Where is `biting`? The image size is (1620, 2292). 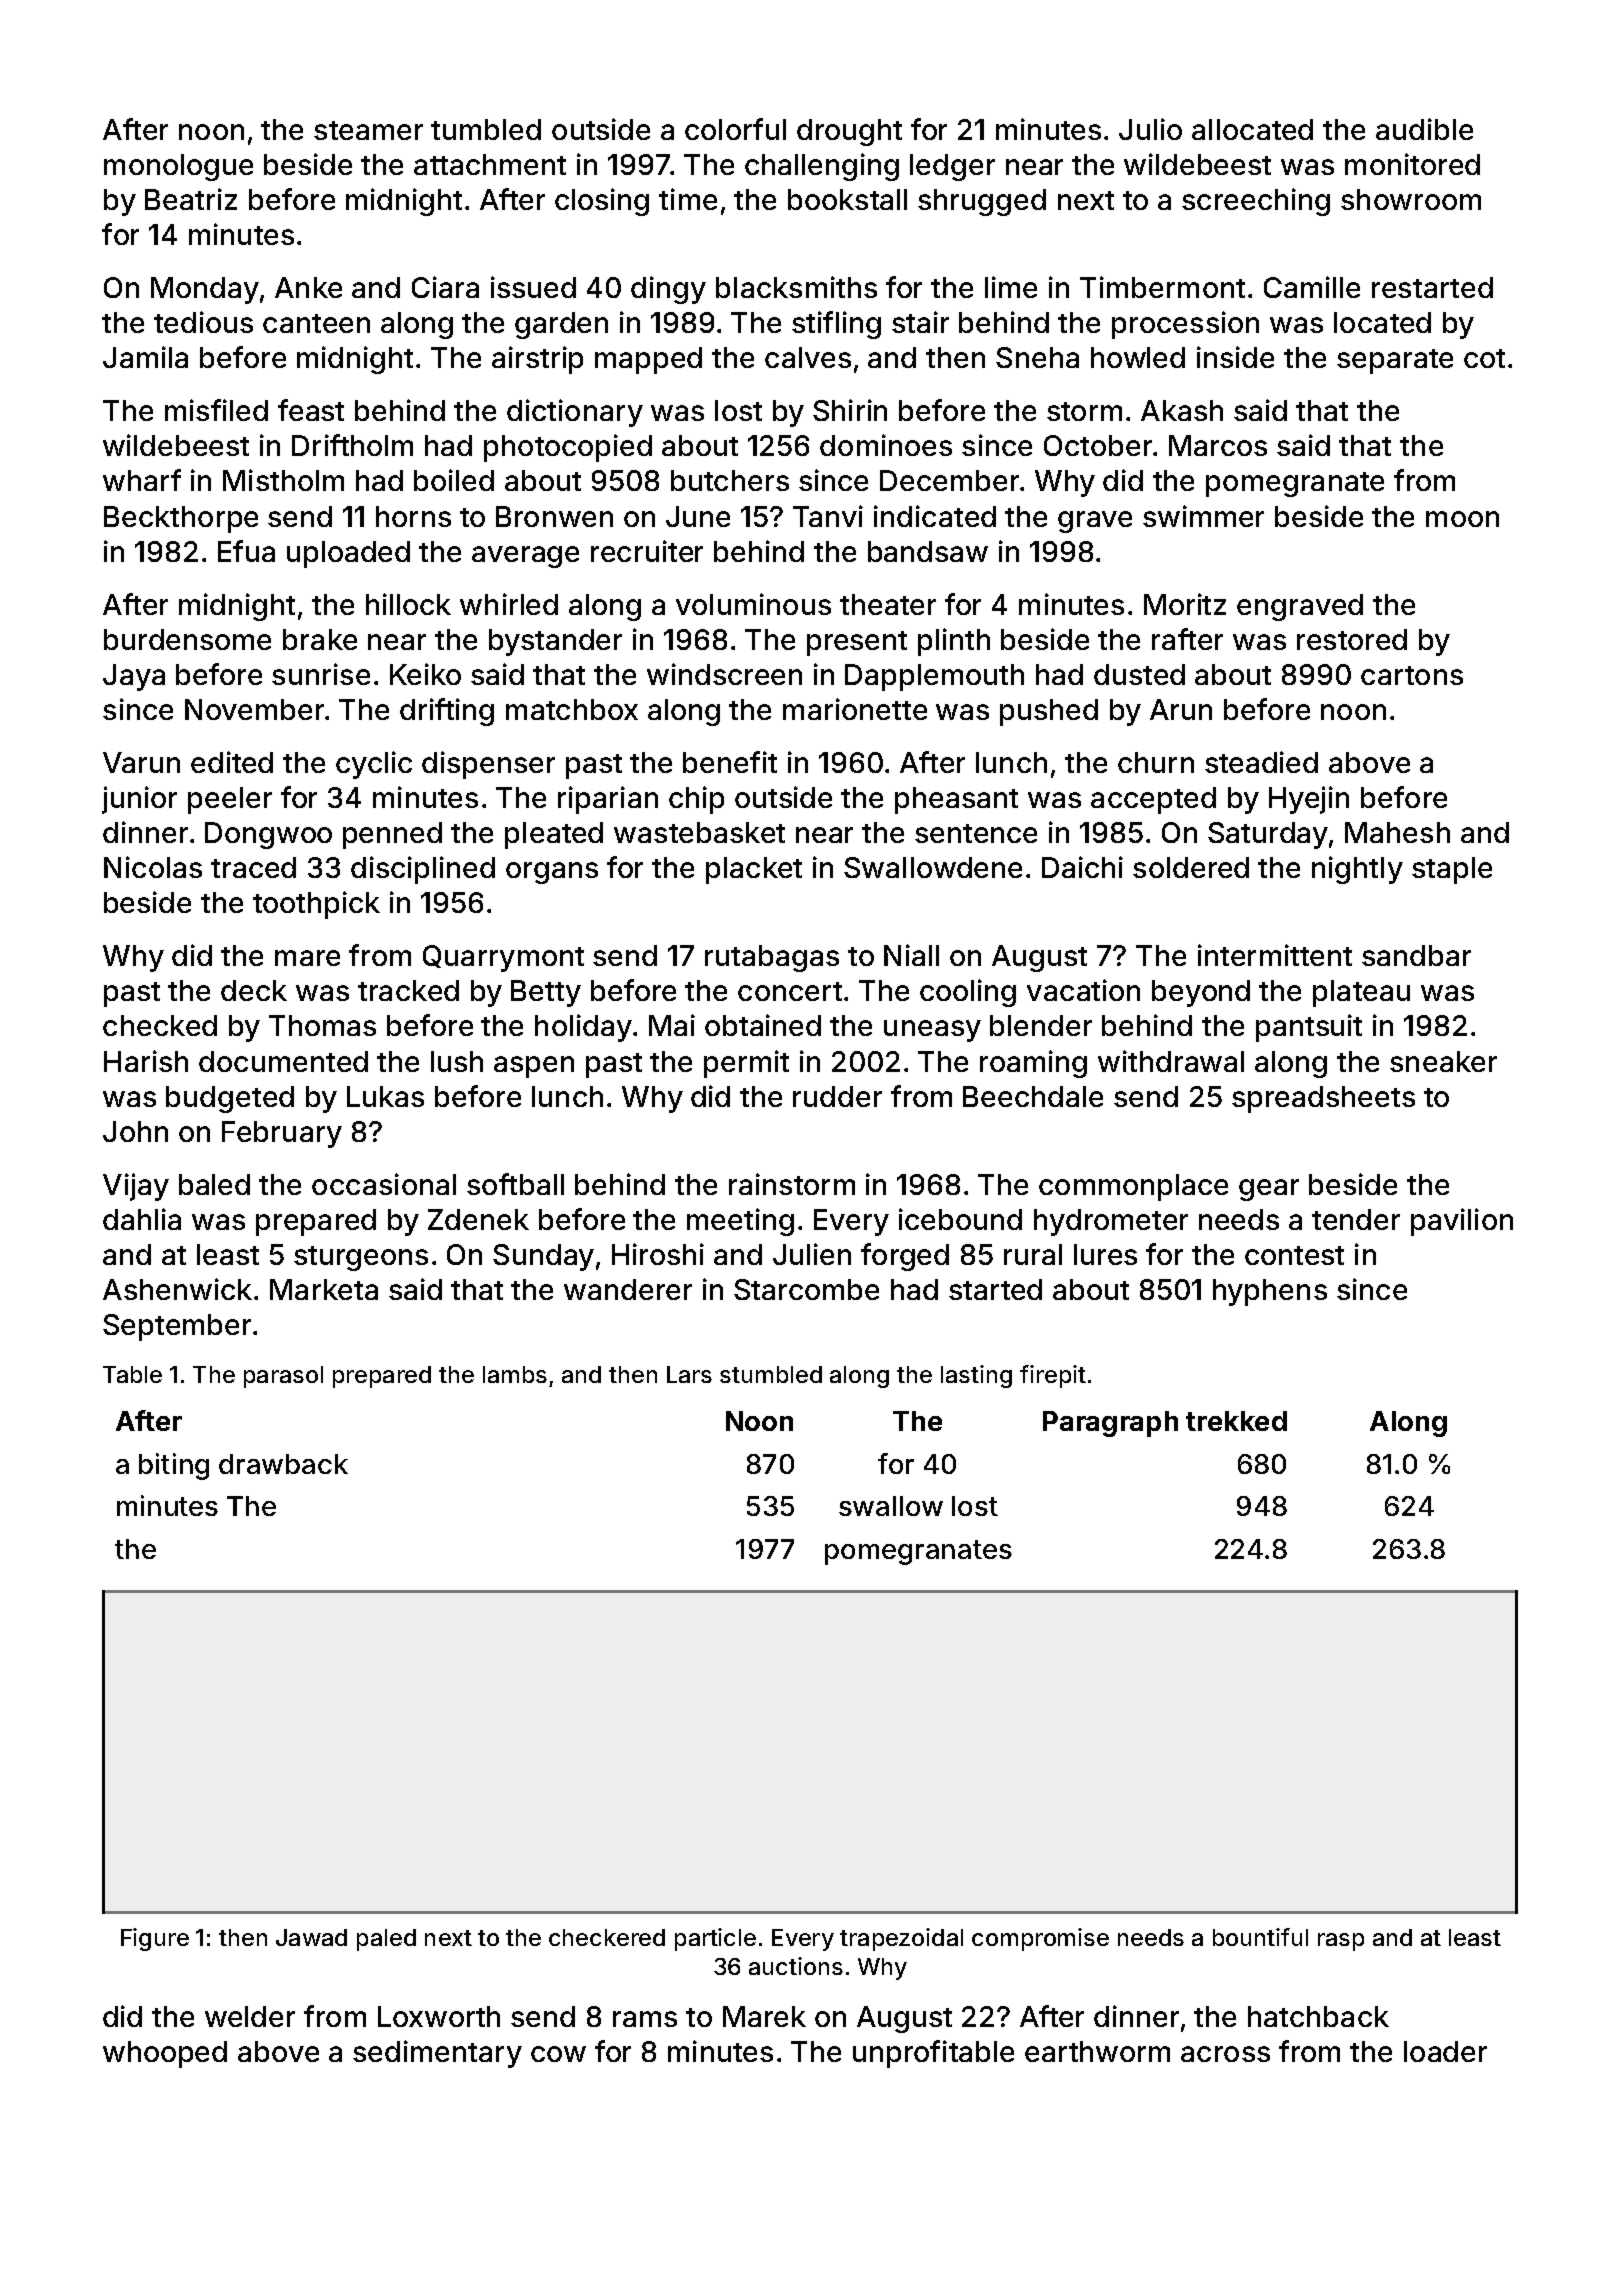
biting is located at coordinates (174, 1466).
